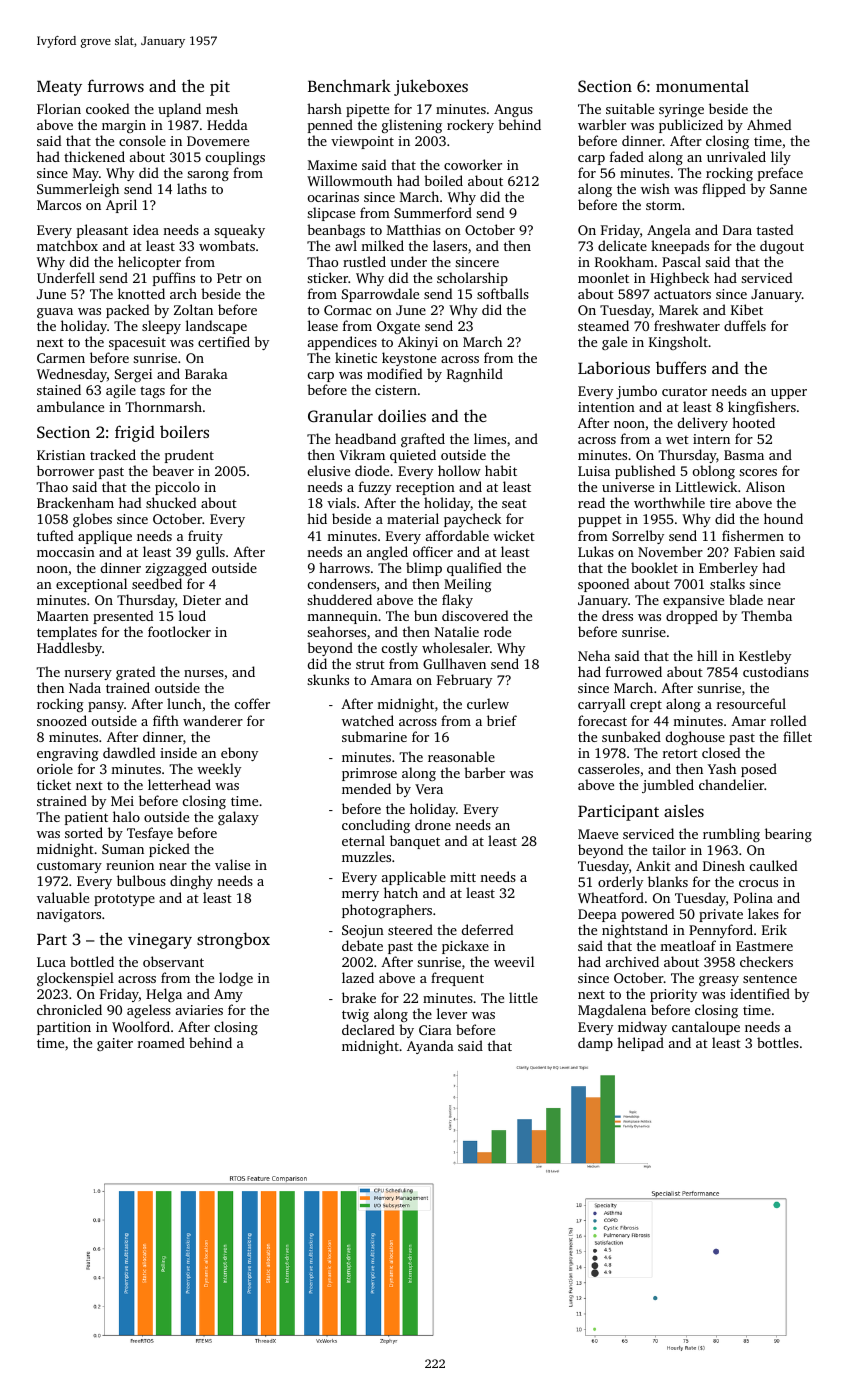 Image resolution: width=849 pixels, height=1400 pixels. What do you see at coordinates (232, 864) in the document?
I see `valise` at bounding box center [232, 864].
